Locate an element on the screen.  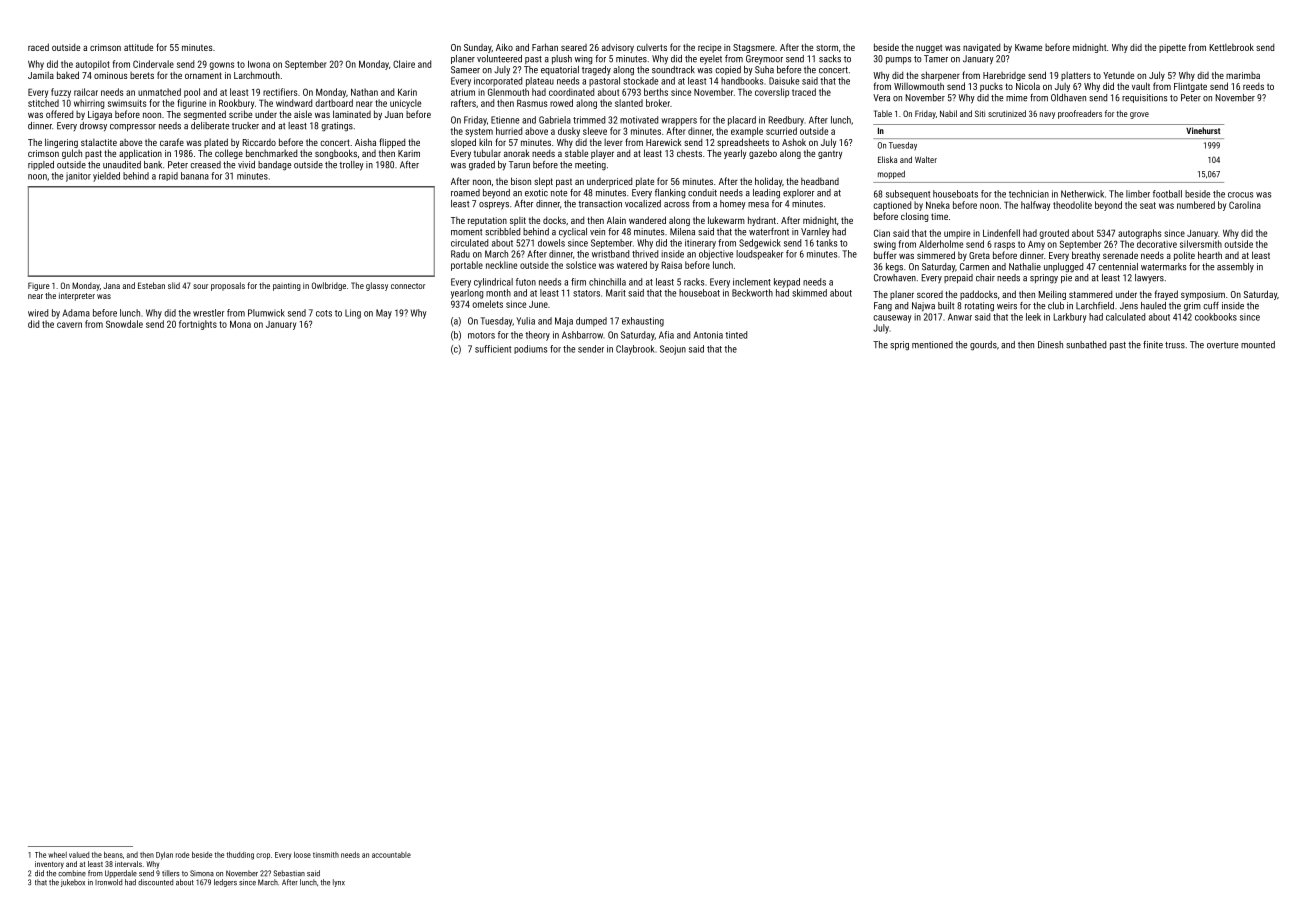
hurried is located at coordinates (509, 131).
